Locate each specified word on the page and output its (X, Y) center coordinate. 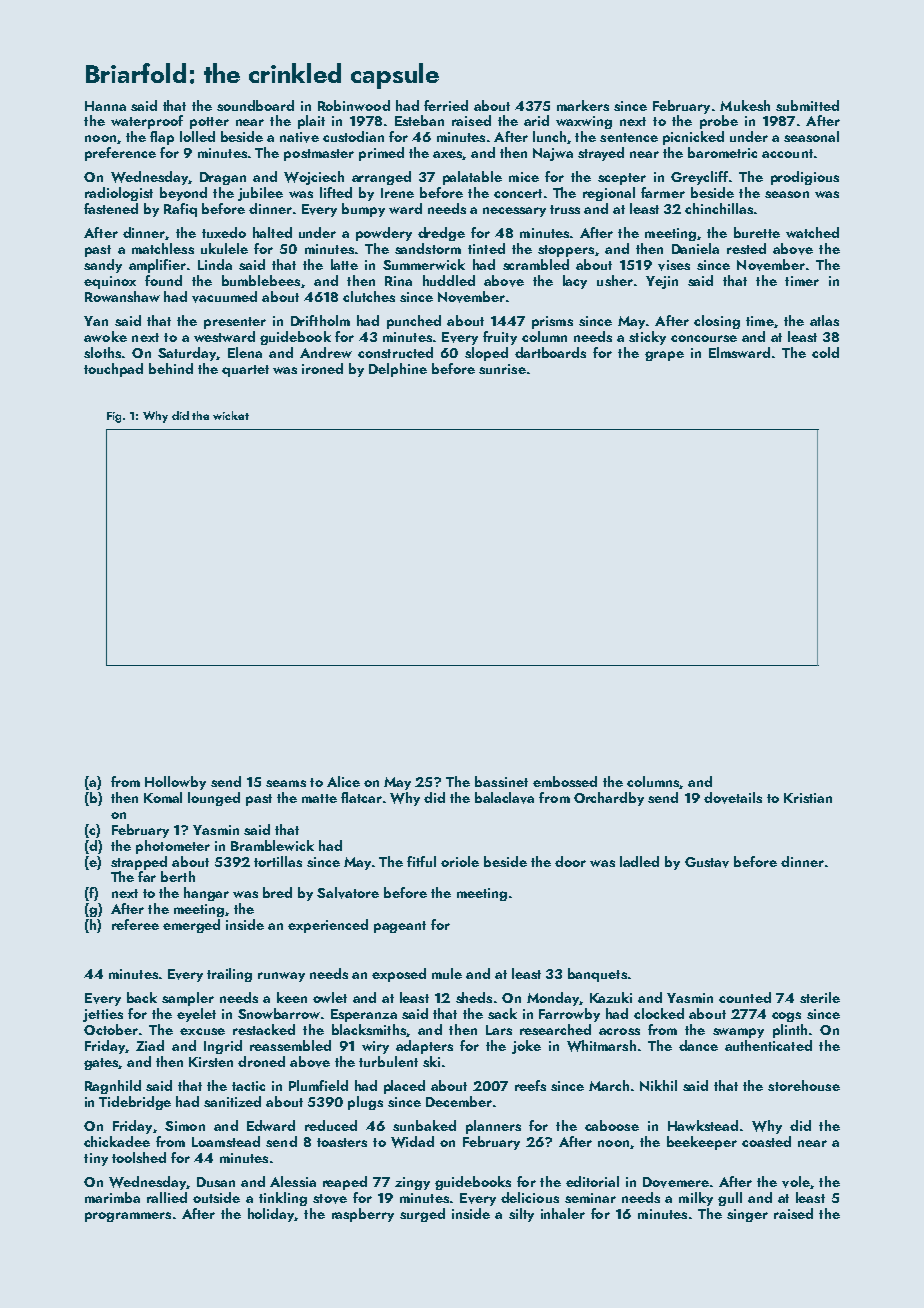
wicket (231, 415)
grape (664, 356)
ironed (322, 368)
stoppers (566, 251)
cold (825, 352)
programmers (128, 1217)
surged (422, 1215)
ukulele (224, 248)
